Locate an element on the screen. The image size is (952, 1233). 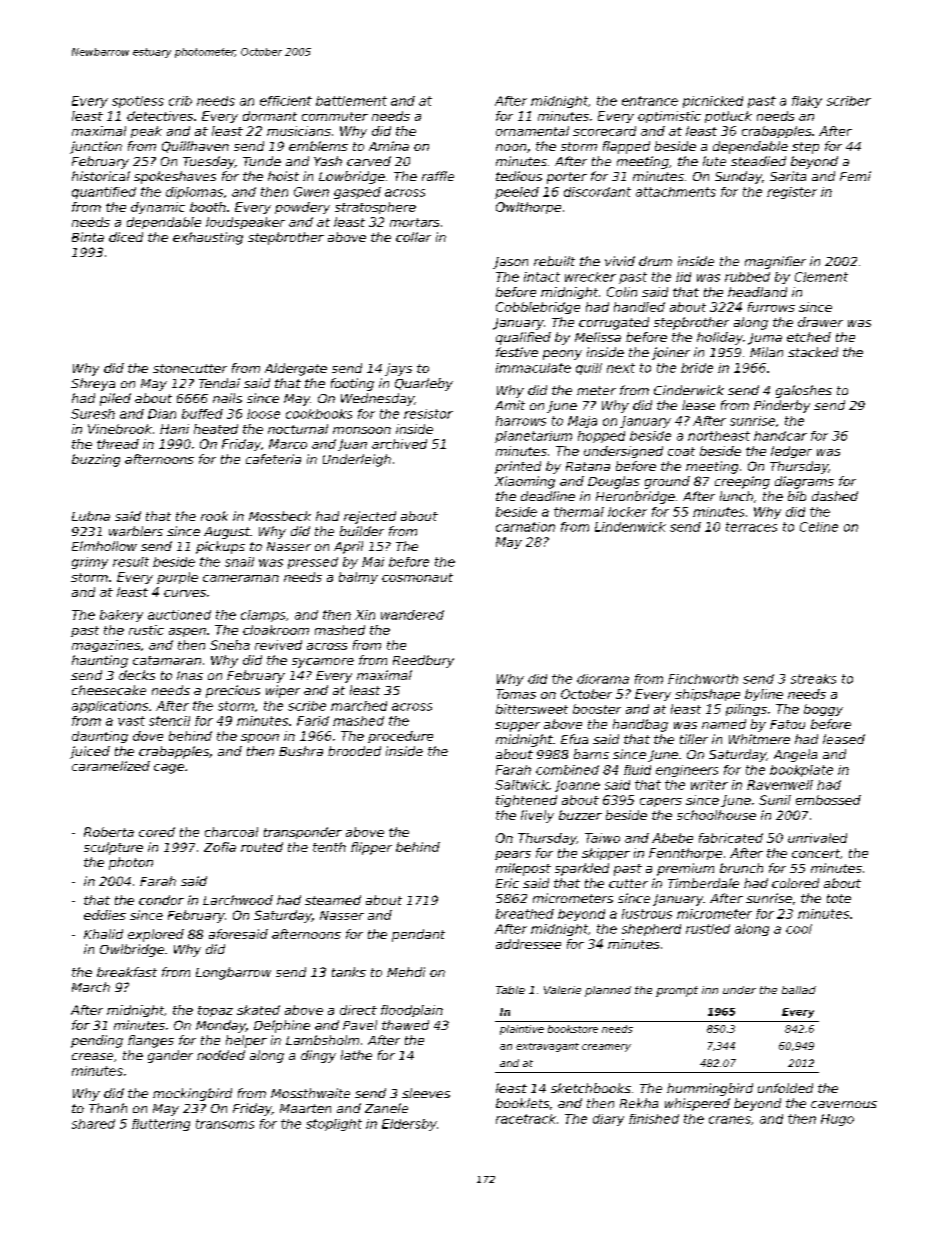
carnation is located at coordinates (525, 527).
